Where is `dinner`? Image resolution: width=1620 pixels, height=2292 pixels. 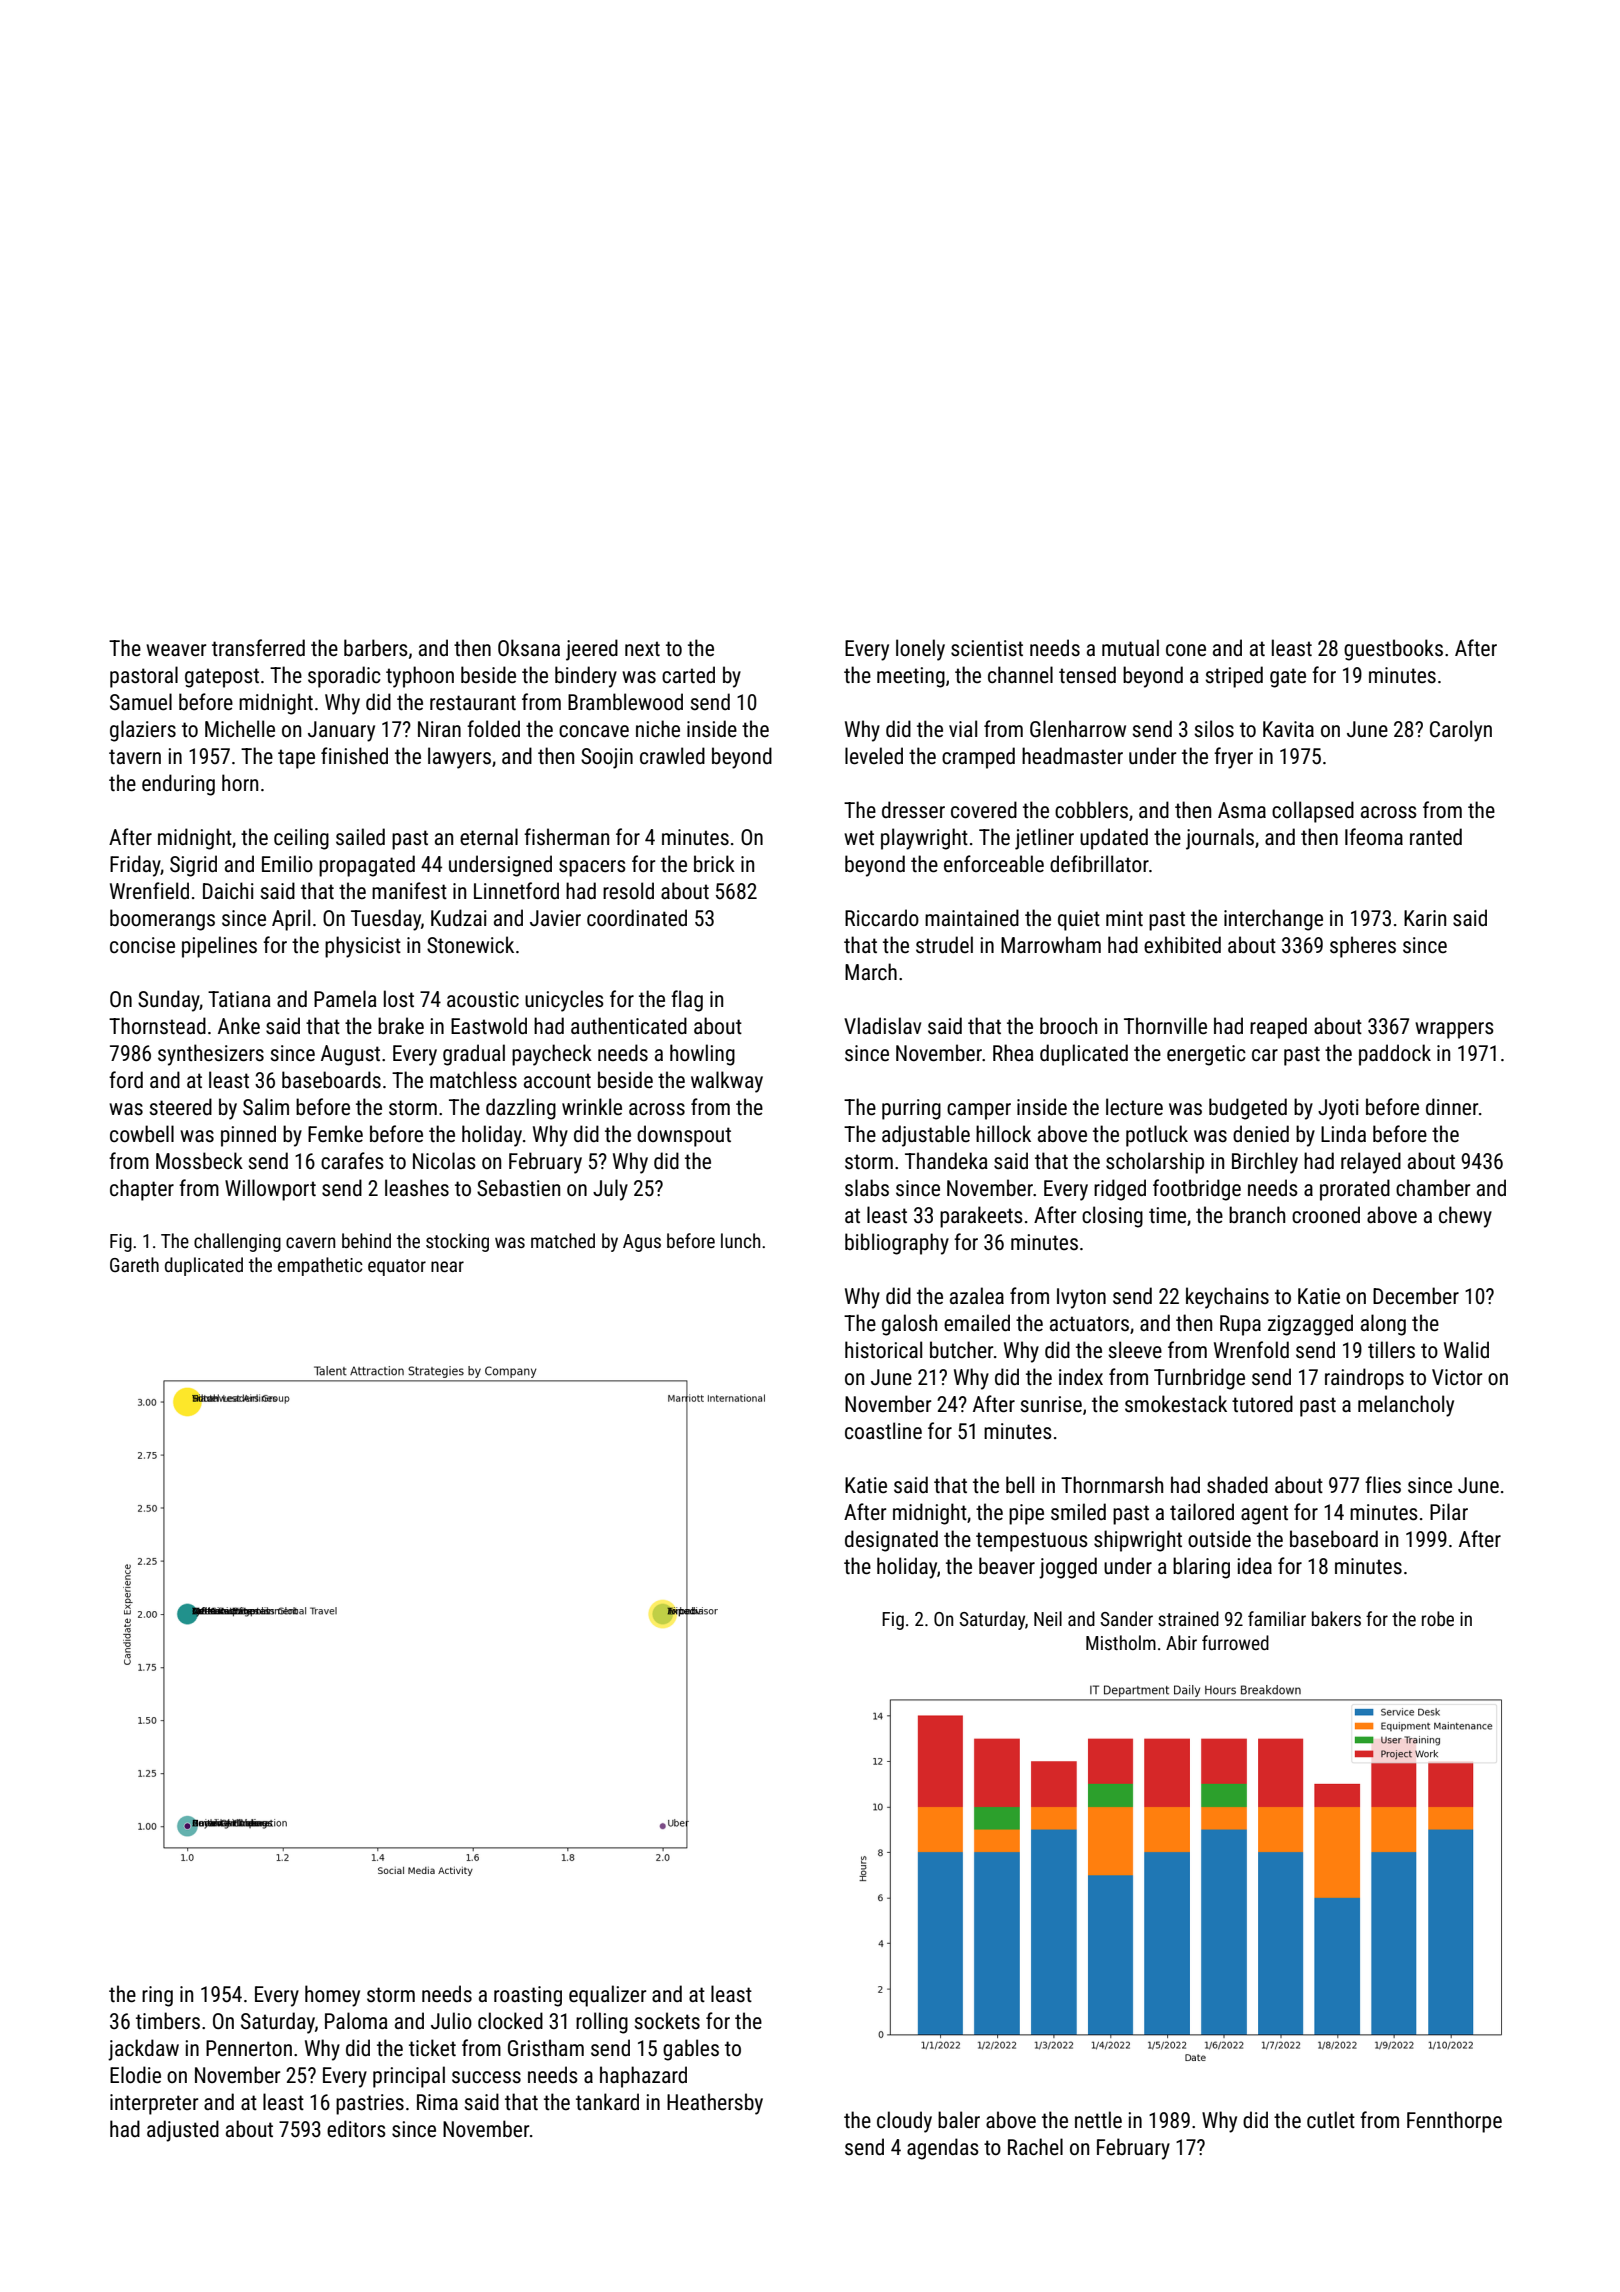 dinner is located at coordinates (1452, 1106).
